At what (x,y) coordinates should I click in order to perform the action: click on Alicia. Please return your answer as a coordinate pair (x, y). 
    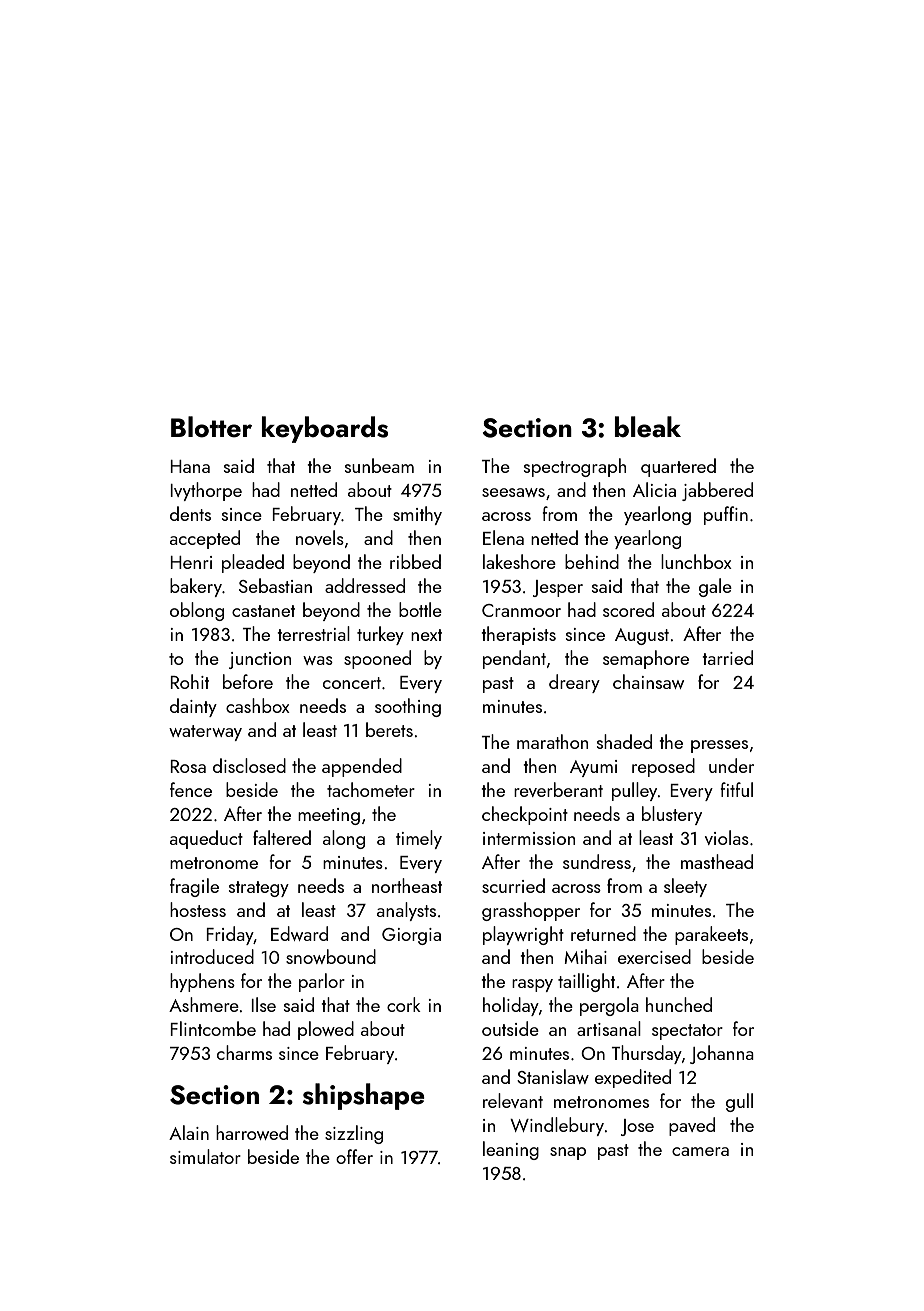
    Looking at the image, I should click on (654, 489).
